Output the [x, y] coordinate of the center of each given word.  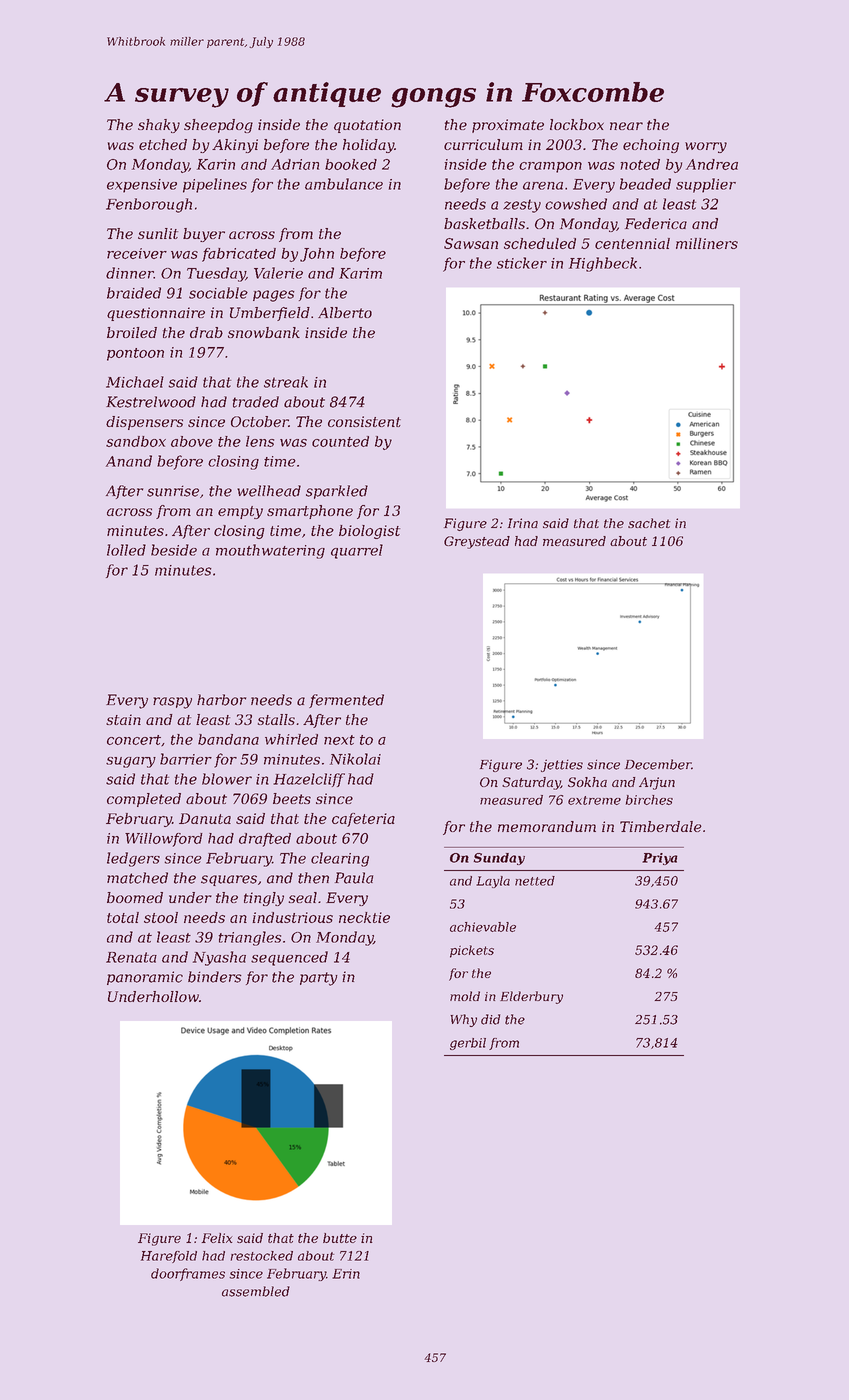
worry [706, 147]
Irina [523, 523]
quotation [367, 126]
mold [465, 996]
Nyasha [219, 958]
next [339, 740]
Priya [659, 859]
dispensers [144, 423]
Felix [217, 1238]
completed [144, 800]
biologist [369, 532]
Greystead [477, 542]
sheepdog [218, 126]
